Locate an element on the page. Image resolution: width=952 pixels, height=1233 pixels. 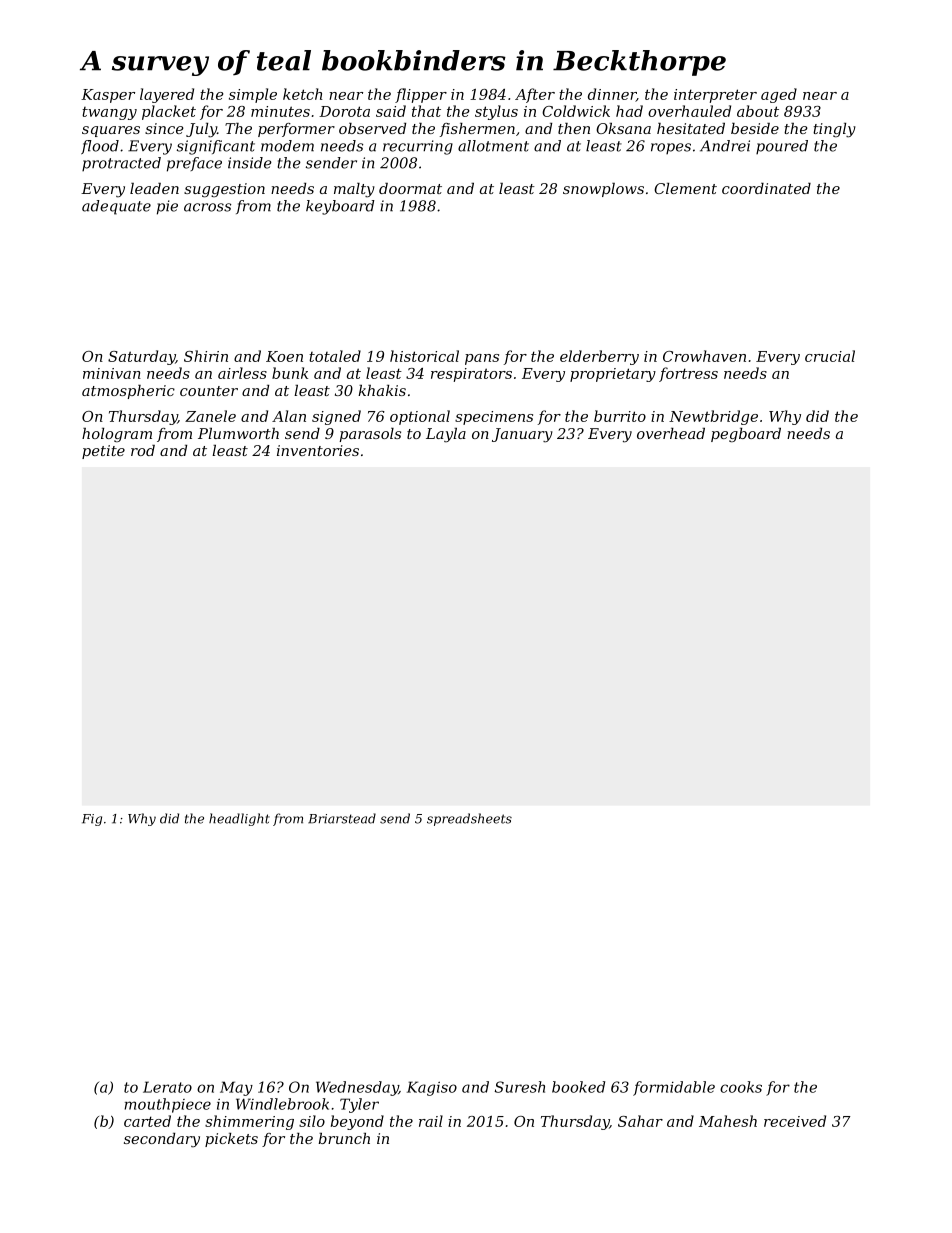
doormat is located at coordinates (410, 188).
